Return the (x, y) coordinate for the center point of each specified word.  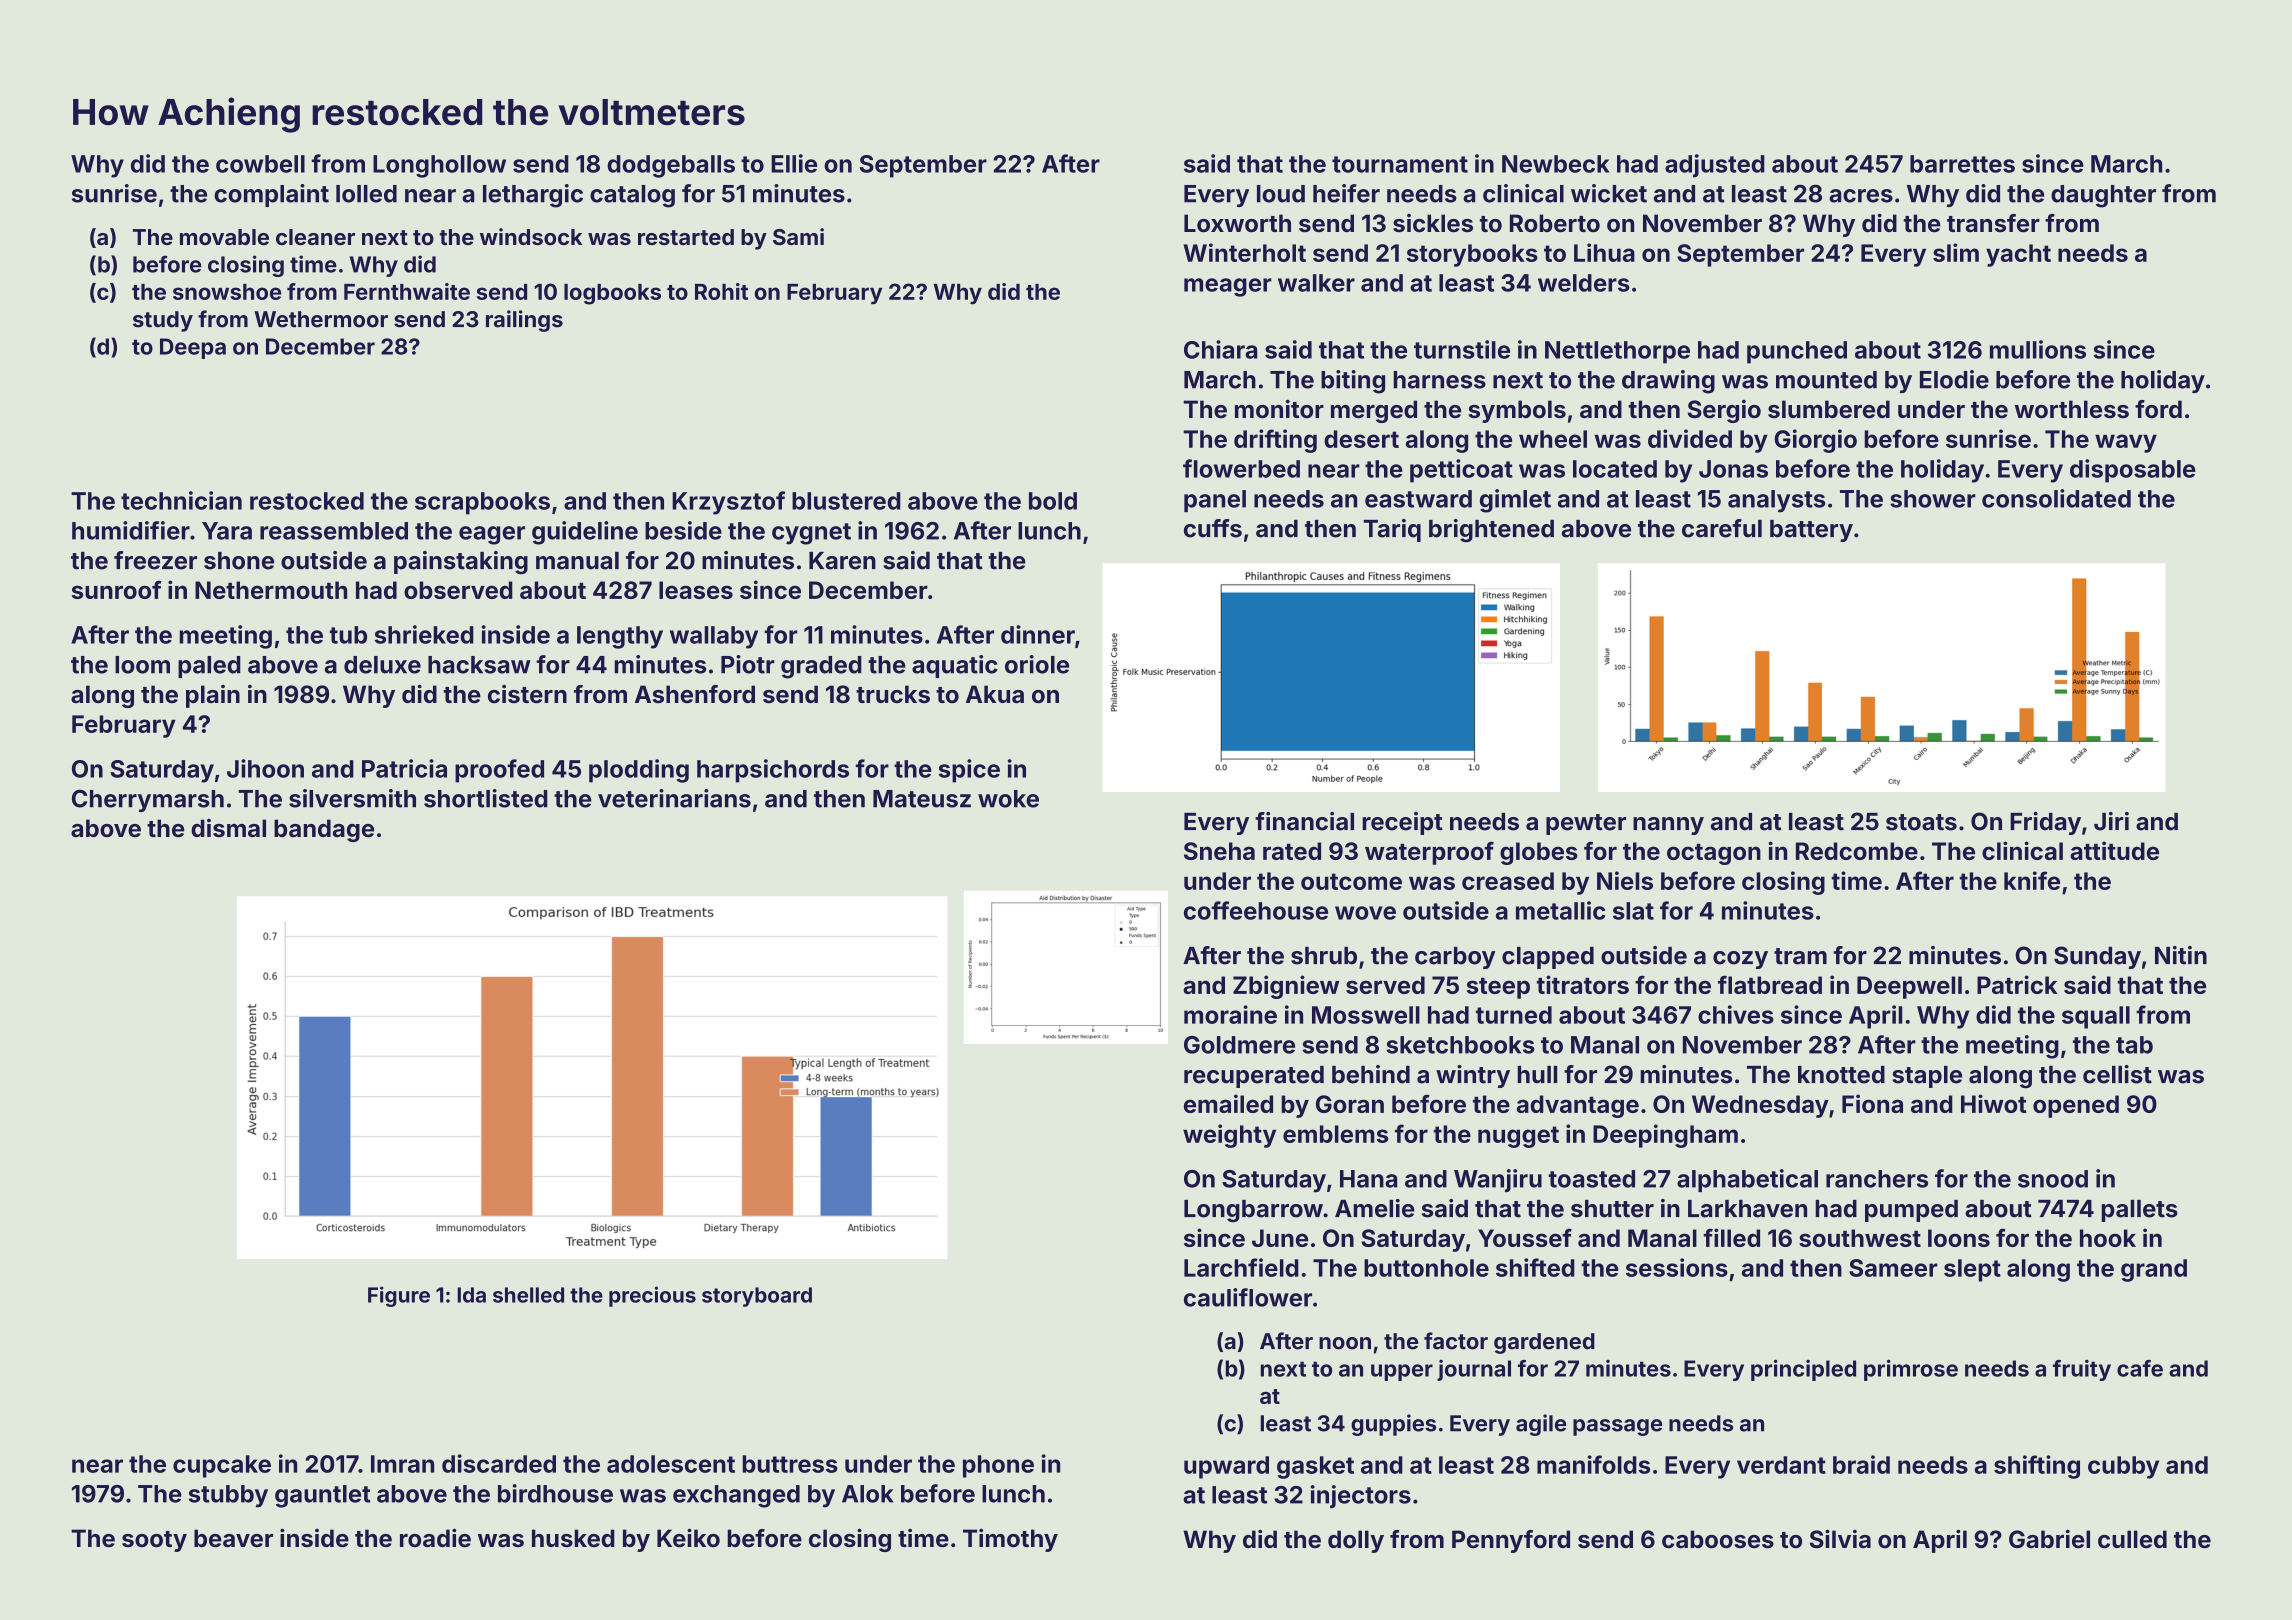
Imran (402, 1464)
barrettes (1962, 164)
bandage (324, 830)
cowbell (260, 164)
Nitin (2181, 955)
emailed (1228, 1103)
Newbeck (1556, 164)
